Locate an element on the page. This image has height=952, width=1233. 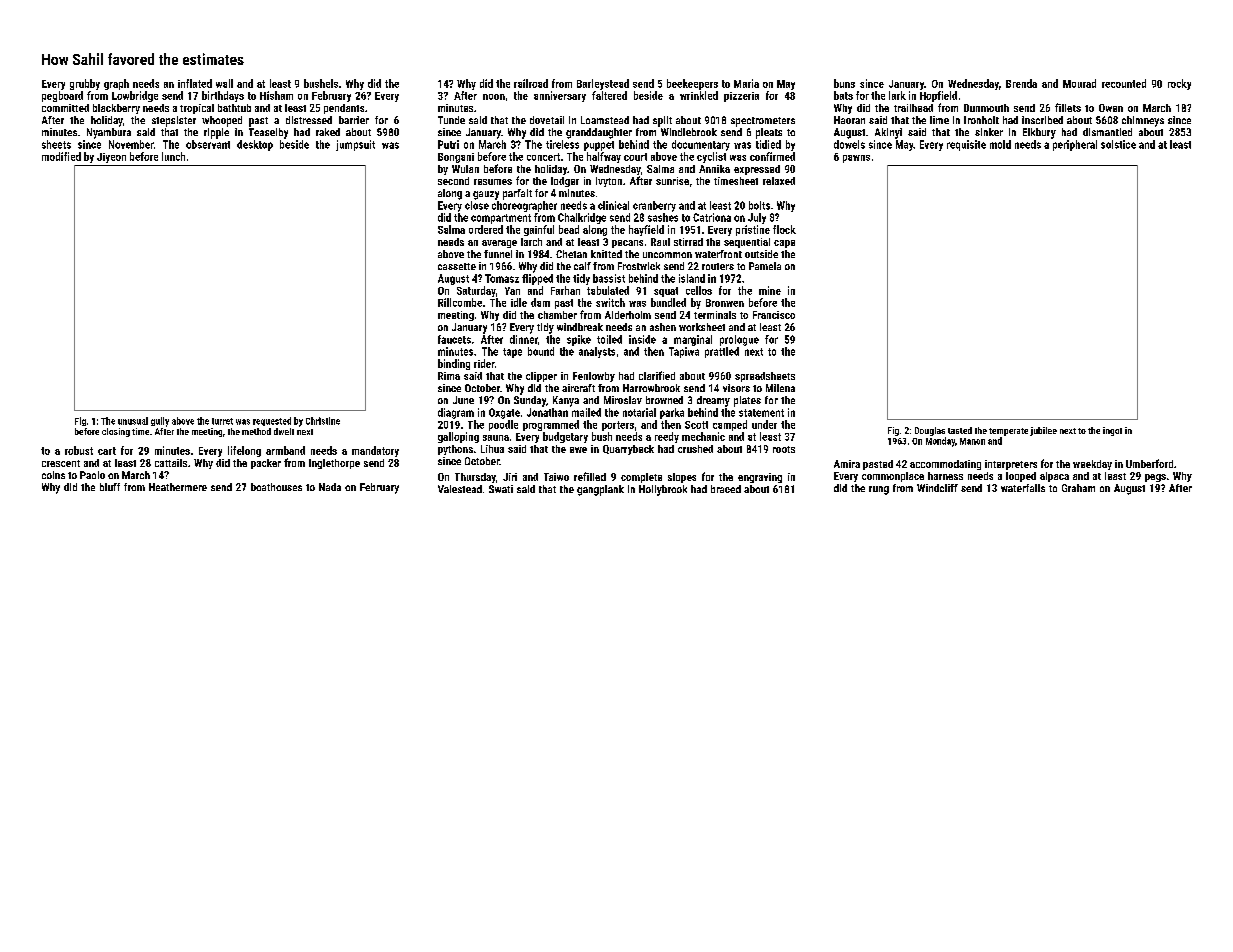
modified is located at coordinates (61, 156).
